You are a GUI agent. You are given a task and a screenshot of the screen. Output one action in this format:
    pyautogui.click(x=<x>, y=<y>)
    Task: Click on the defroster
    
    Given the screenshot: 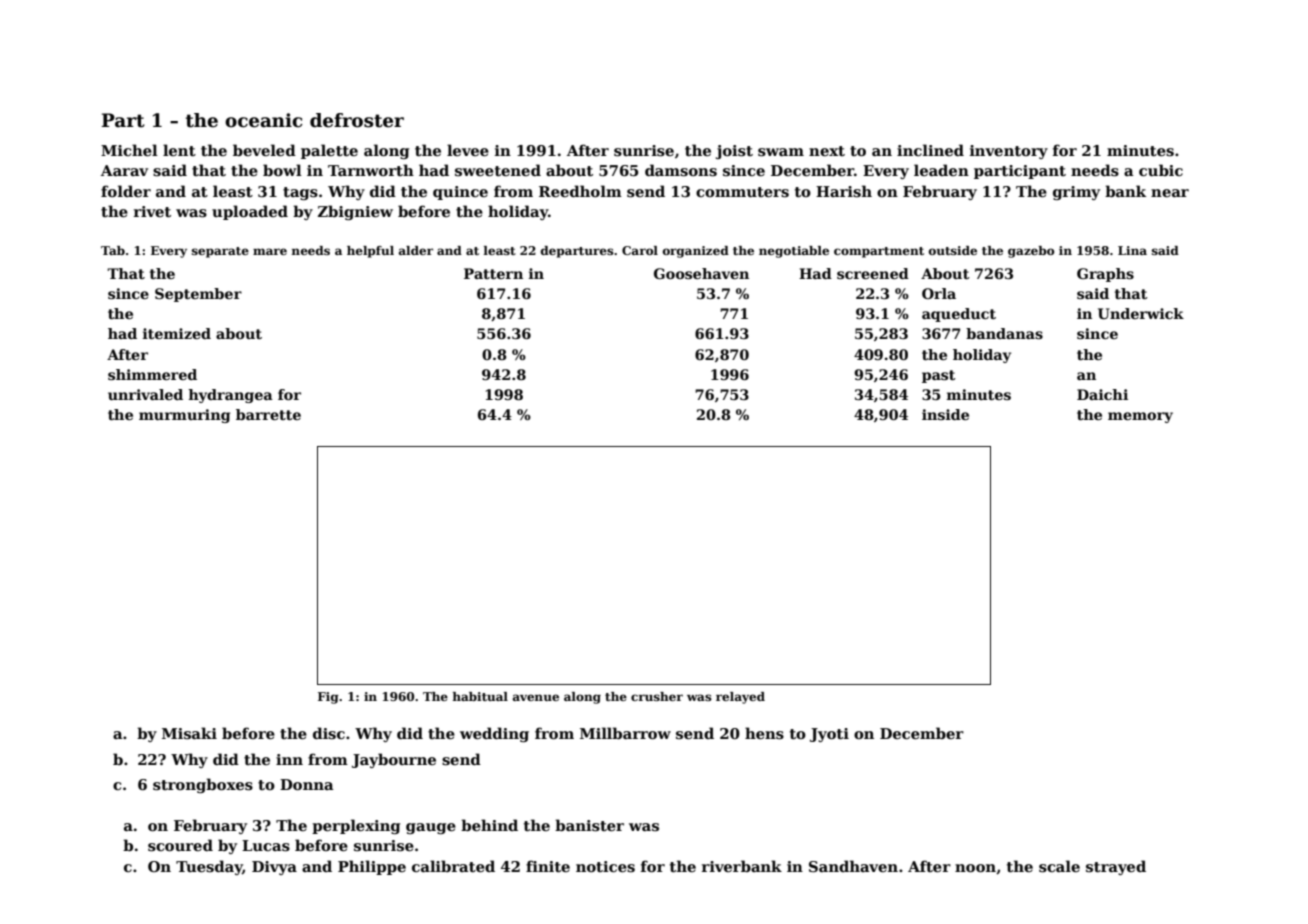 What is the action you would take?
    pyautogui.click(x=357, y=120)
